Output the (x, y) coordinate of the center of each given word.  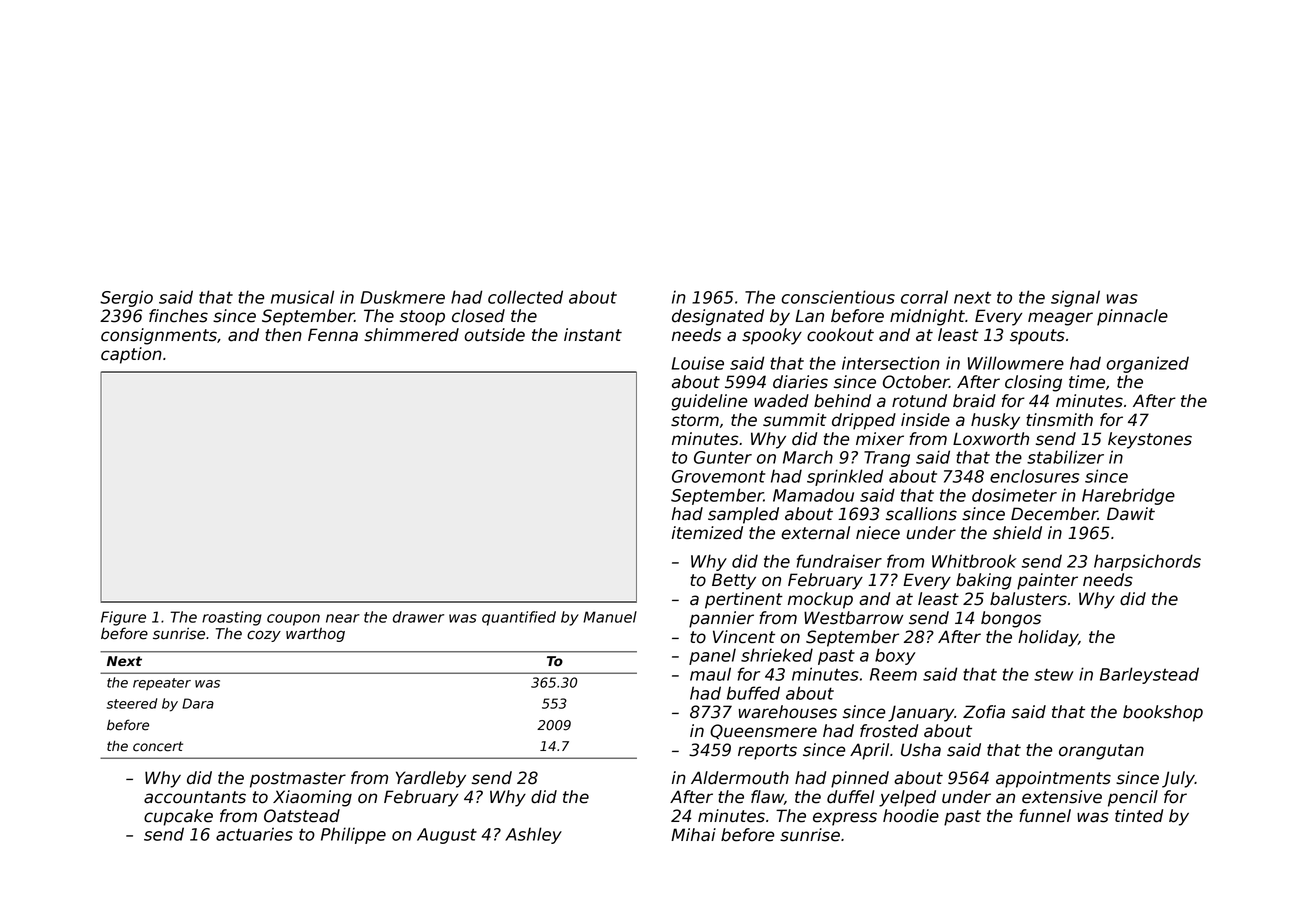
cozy (264, 636)
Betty (734, 581)
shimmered (411, 335)
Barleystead (1149, 675)
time (1087, 382)
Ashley (533, 835)
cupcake (178, 817)
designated (718, 317)
